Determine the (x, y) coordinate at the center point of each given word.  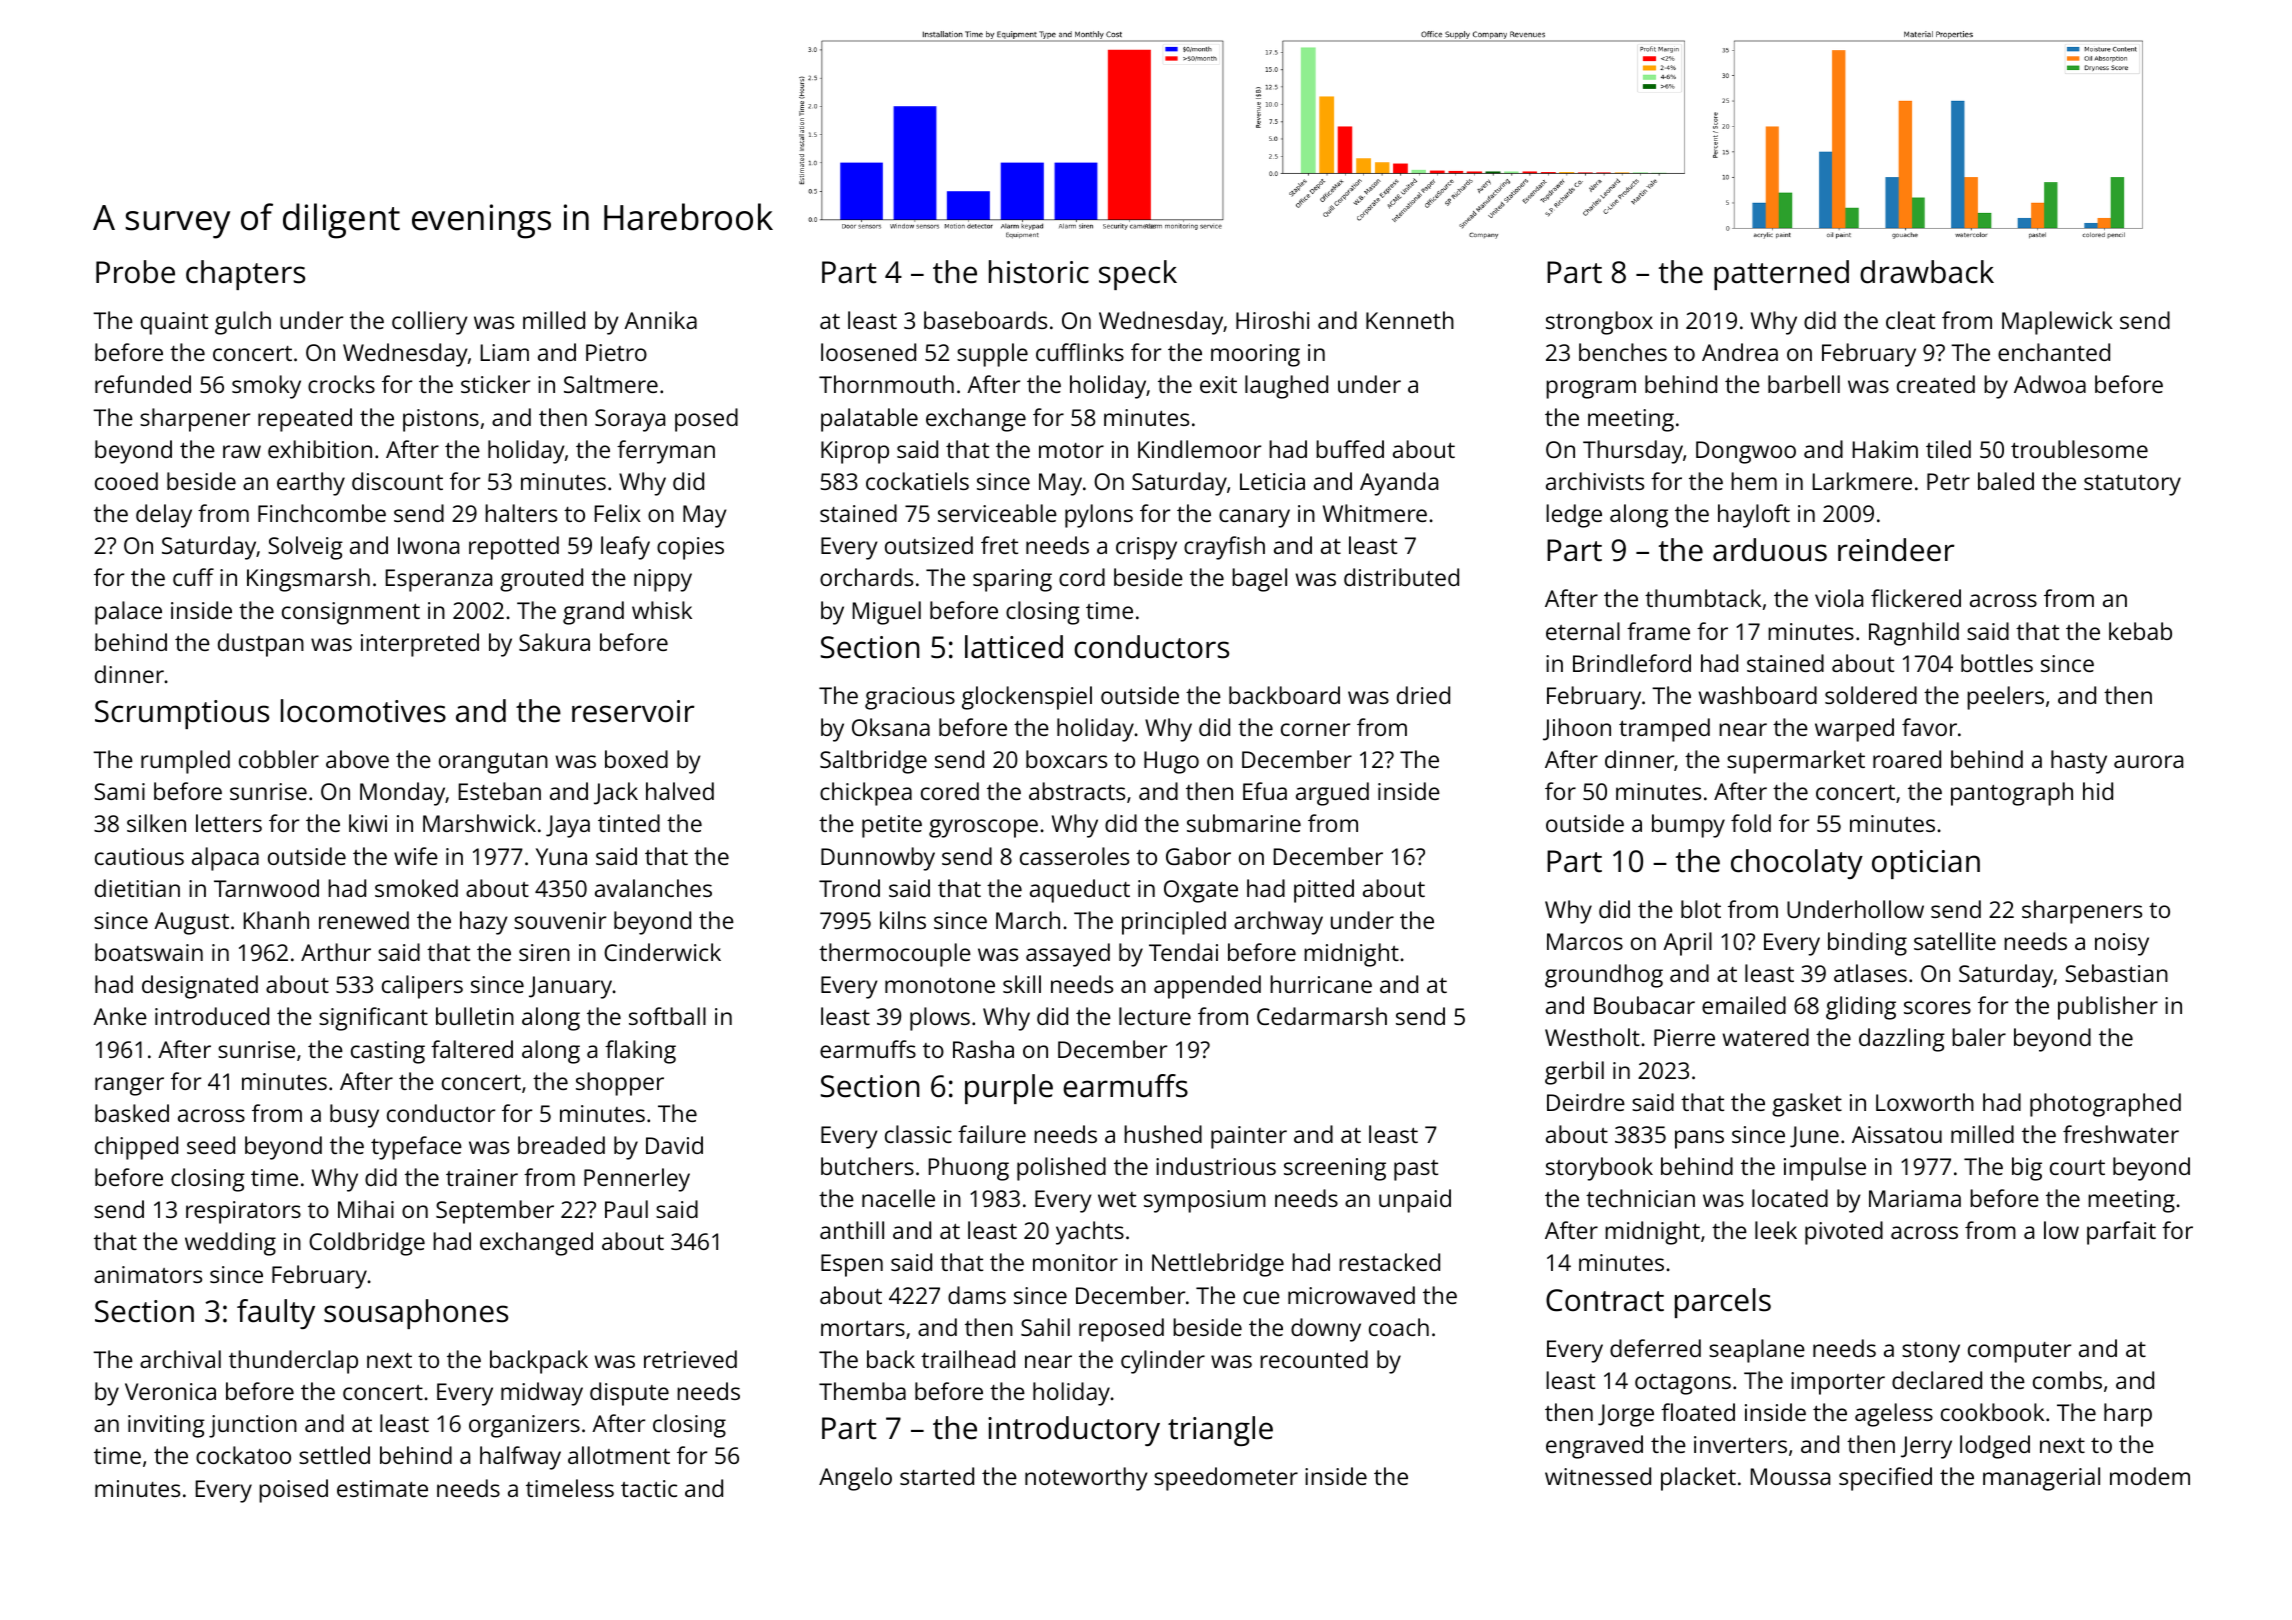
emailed (1744, 1005)
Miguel (887, 613)
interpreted (420, 645)
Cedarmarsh (1322, 1016)
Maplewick (2057, 323)
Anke (120, 1016)
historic (1039, 272)
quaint (174, 323)
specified (1885, 1479)
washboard (1758, 695)
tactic (649, 1488)
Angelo (855, 1479)
